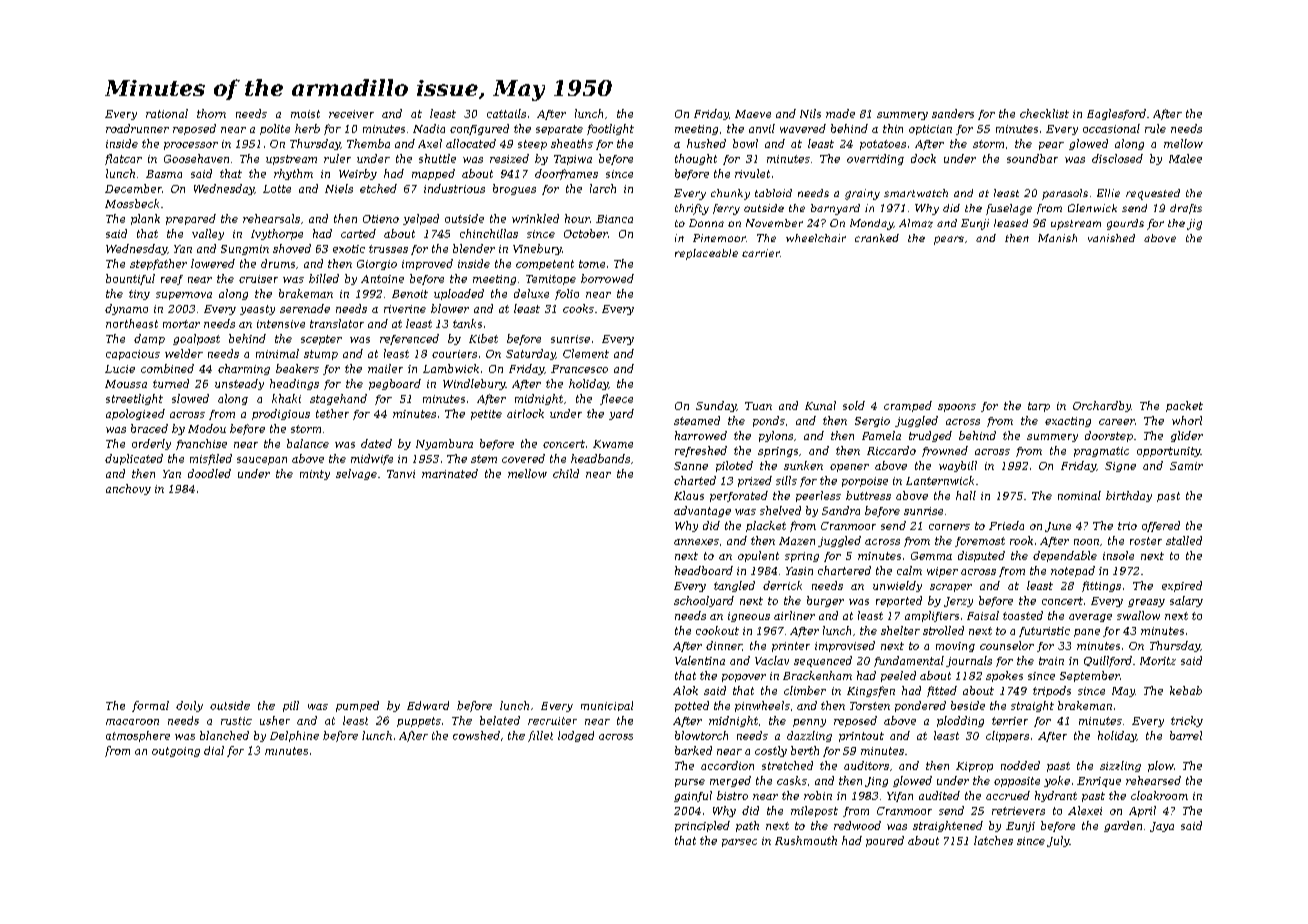 The width and height of the screenshot is (1308, 924). What do you see at coordinates (702, 826) in the screenshot?
I see `principled` at bounding box center [702, 826].
